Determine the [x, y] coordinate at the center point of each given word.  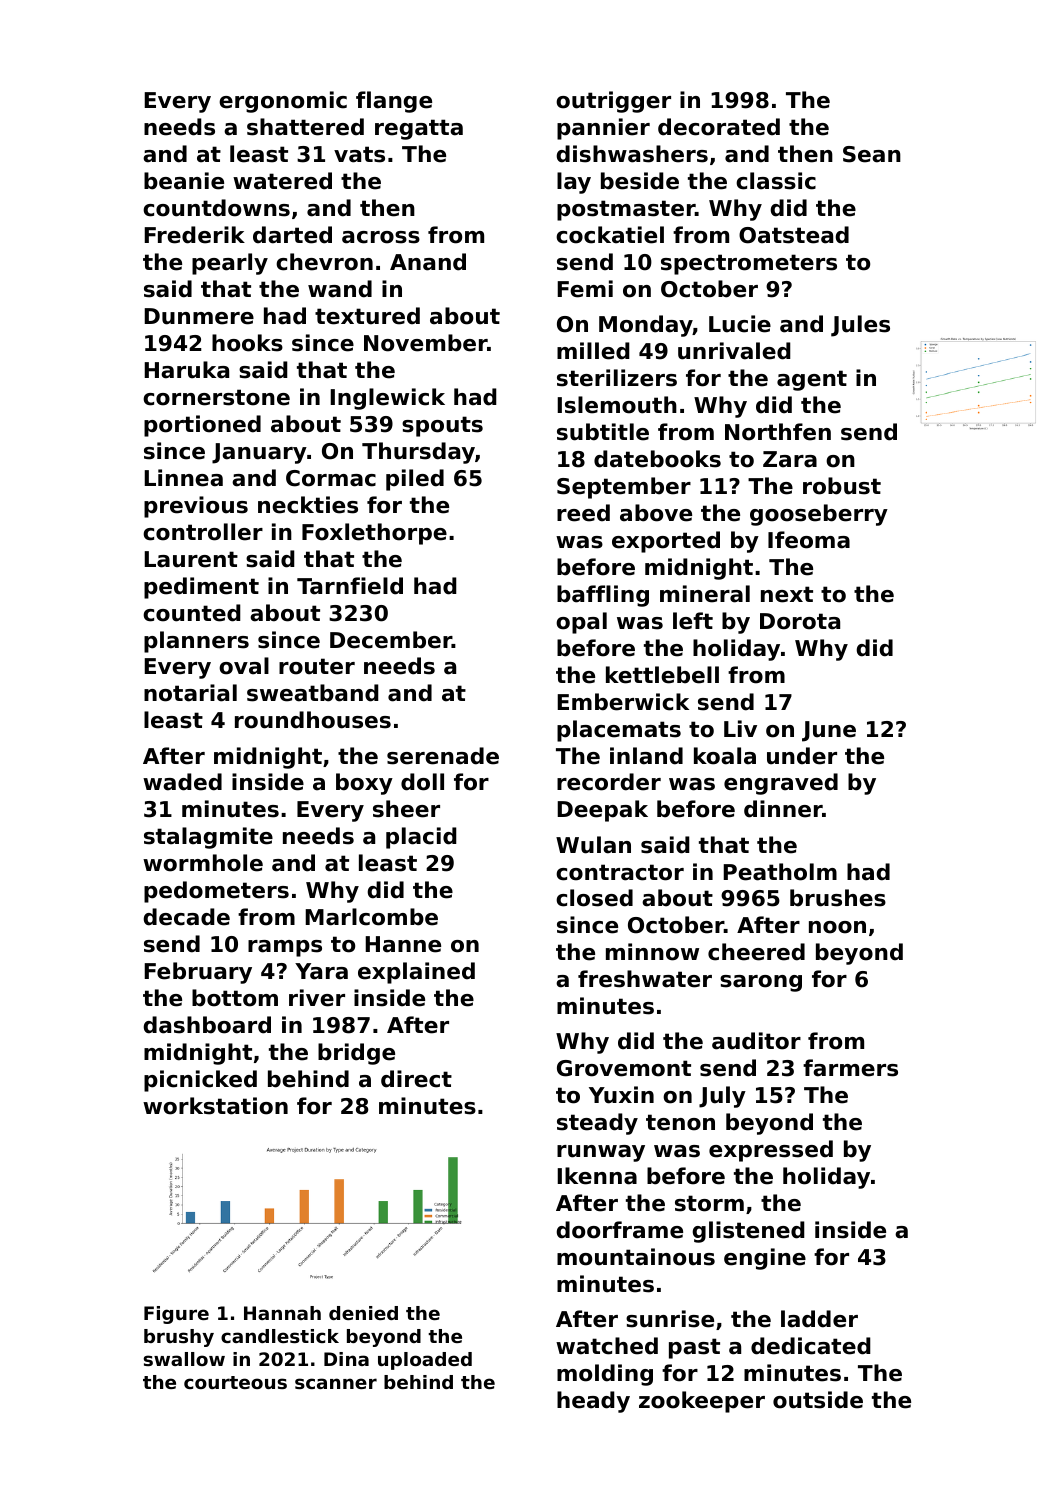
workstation [215, 1106]
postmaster [626, 210]
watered [282, 181]
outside [818, 1400]
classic [776, 181]
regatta [419, 129]
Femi [585, 289]
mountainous [636, 1257]
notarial [190, 693]
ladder [819, 1319]
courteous [235, 1382]
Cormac [331, 478]
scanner [336, 1383]
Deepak [602, 811]
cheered [756, 952]
